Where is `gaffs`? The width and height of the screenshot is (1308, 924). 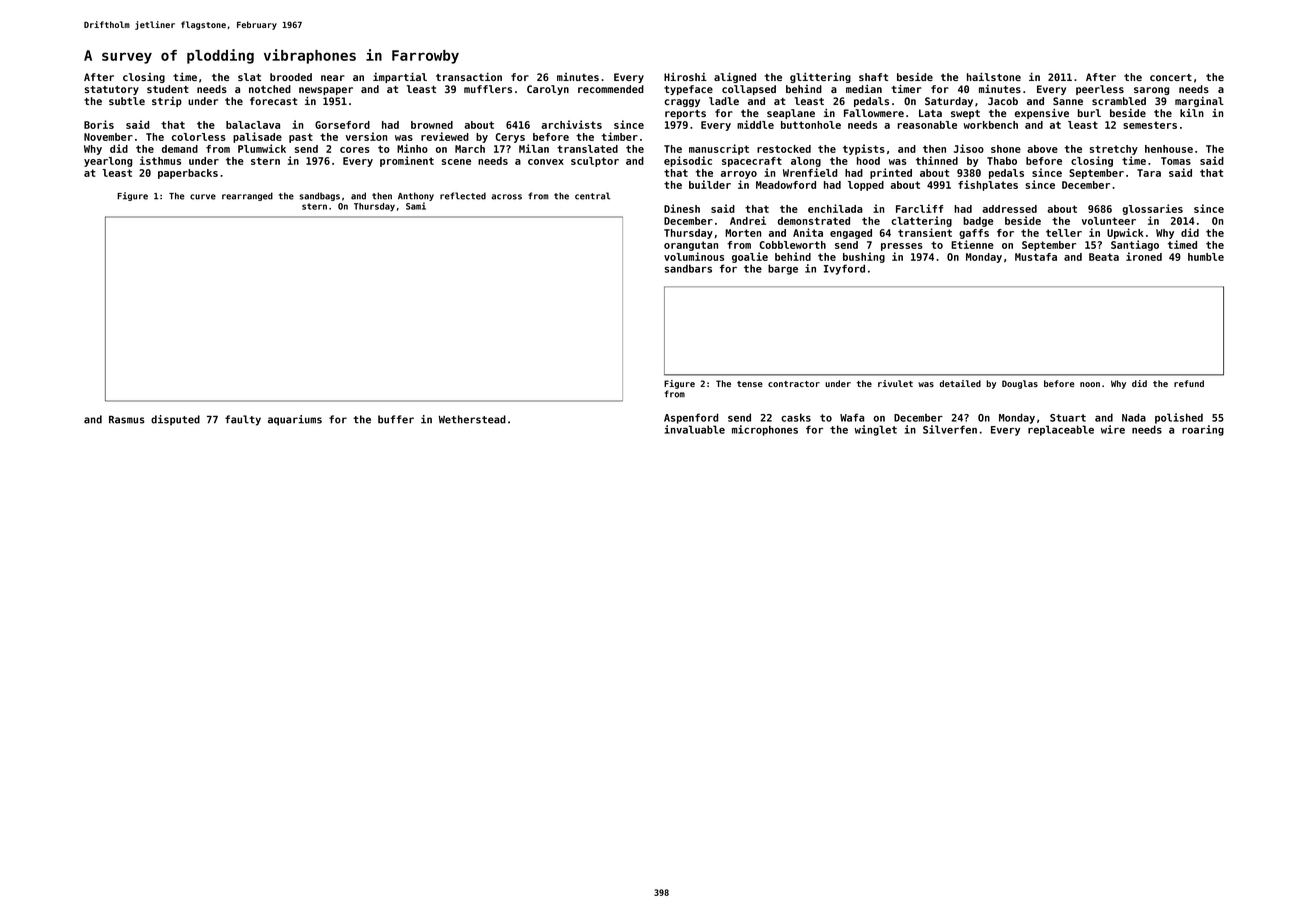 gaffs is located at coordinates (974, 234).
